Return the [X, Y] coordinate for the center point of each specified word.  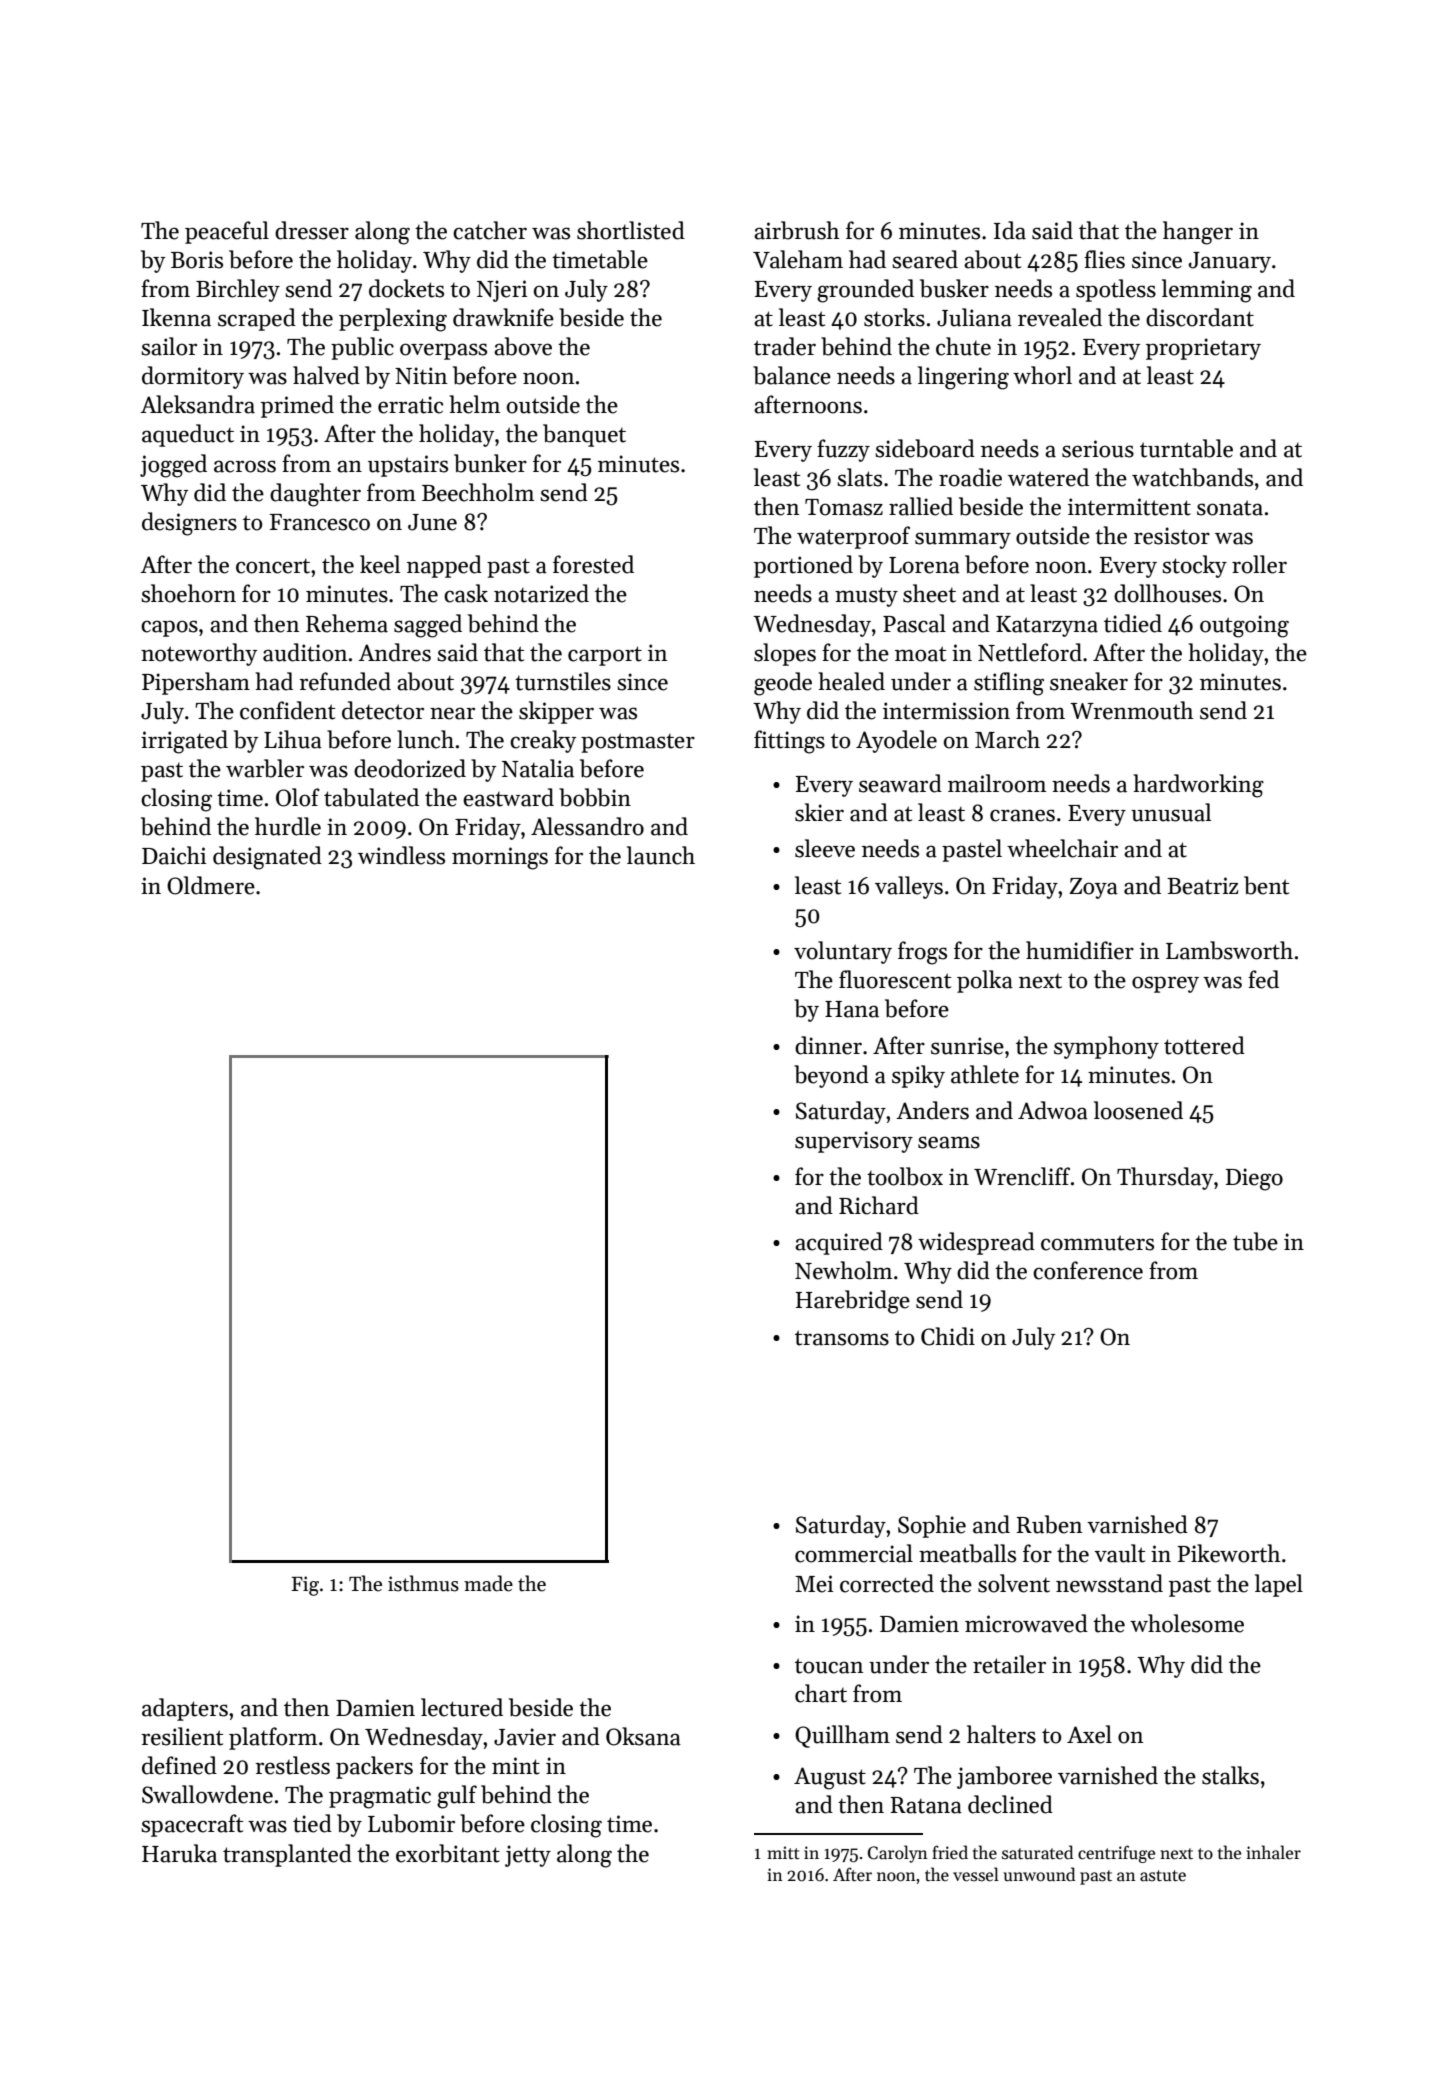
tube [1255, 1241]
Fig [305, 1586]
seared [925, 259]
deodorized [410, 768]
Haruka [179, 1853]
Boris [197, 260]
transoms [842, 1338]
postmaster [638, 743]
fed [1263, 979]
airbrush [797, 230]
